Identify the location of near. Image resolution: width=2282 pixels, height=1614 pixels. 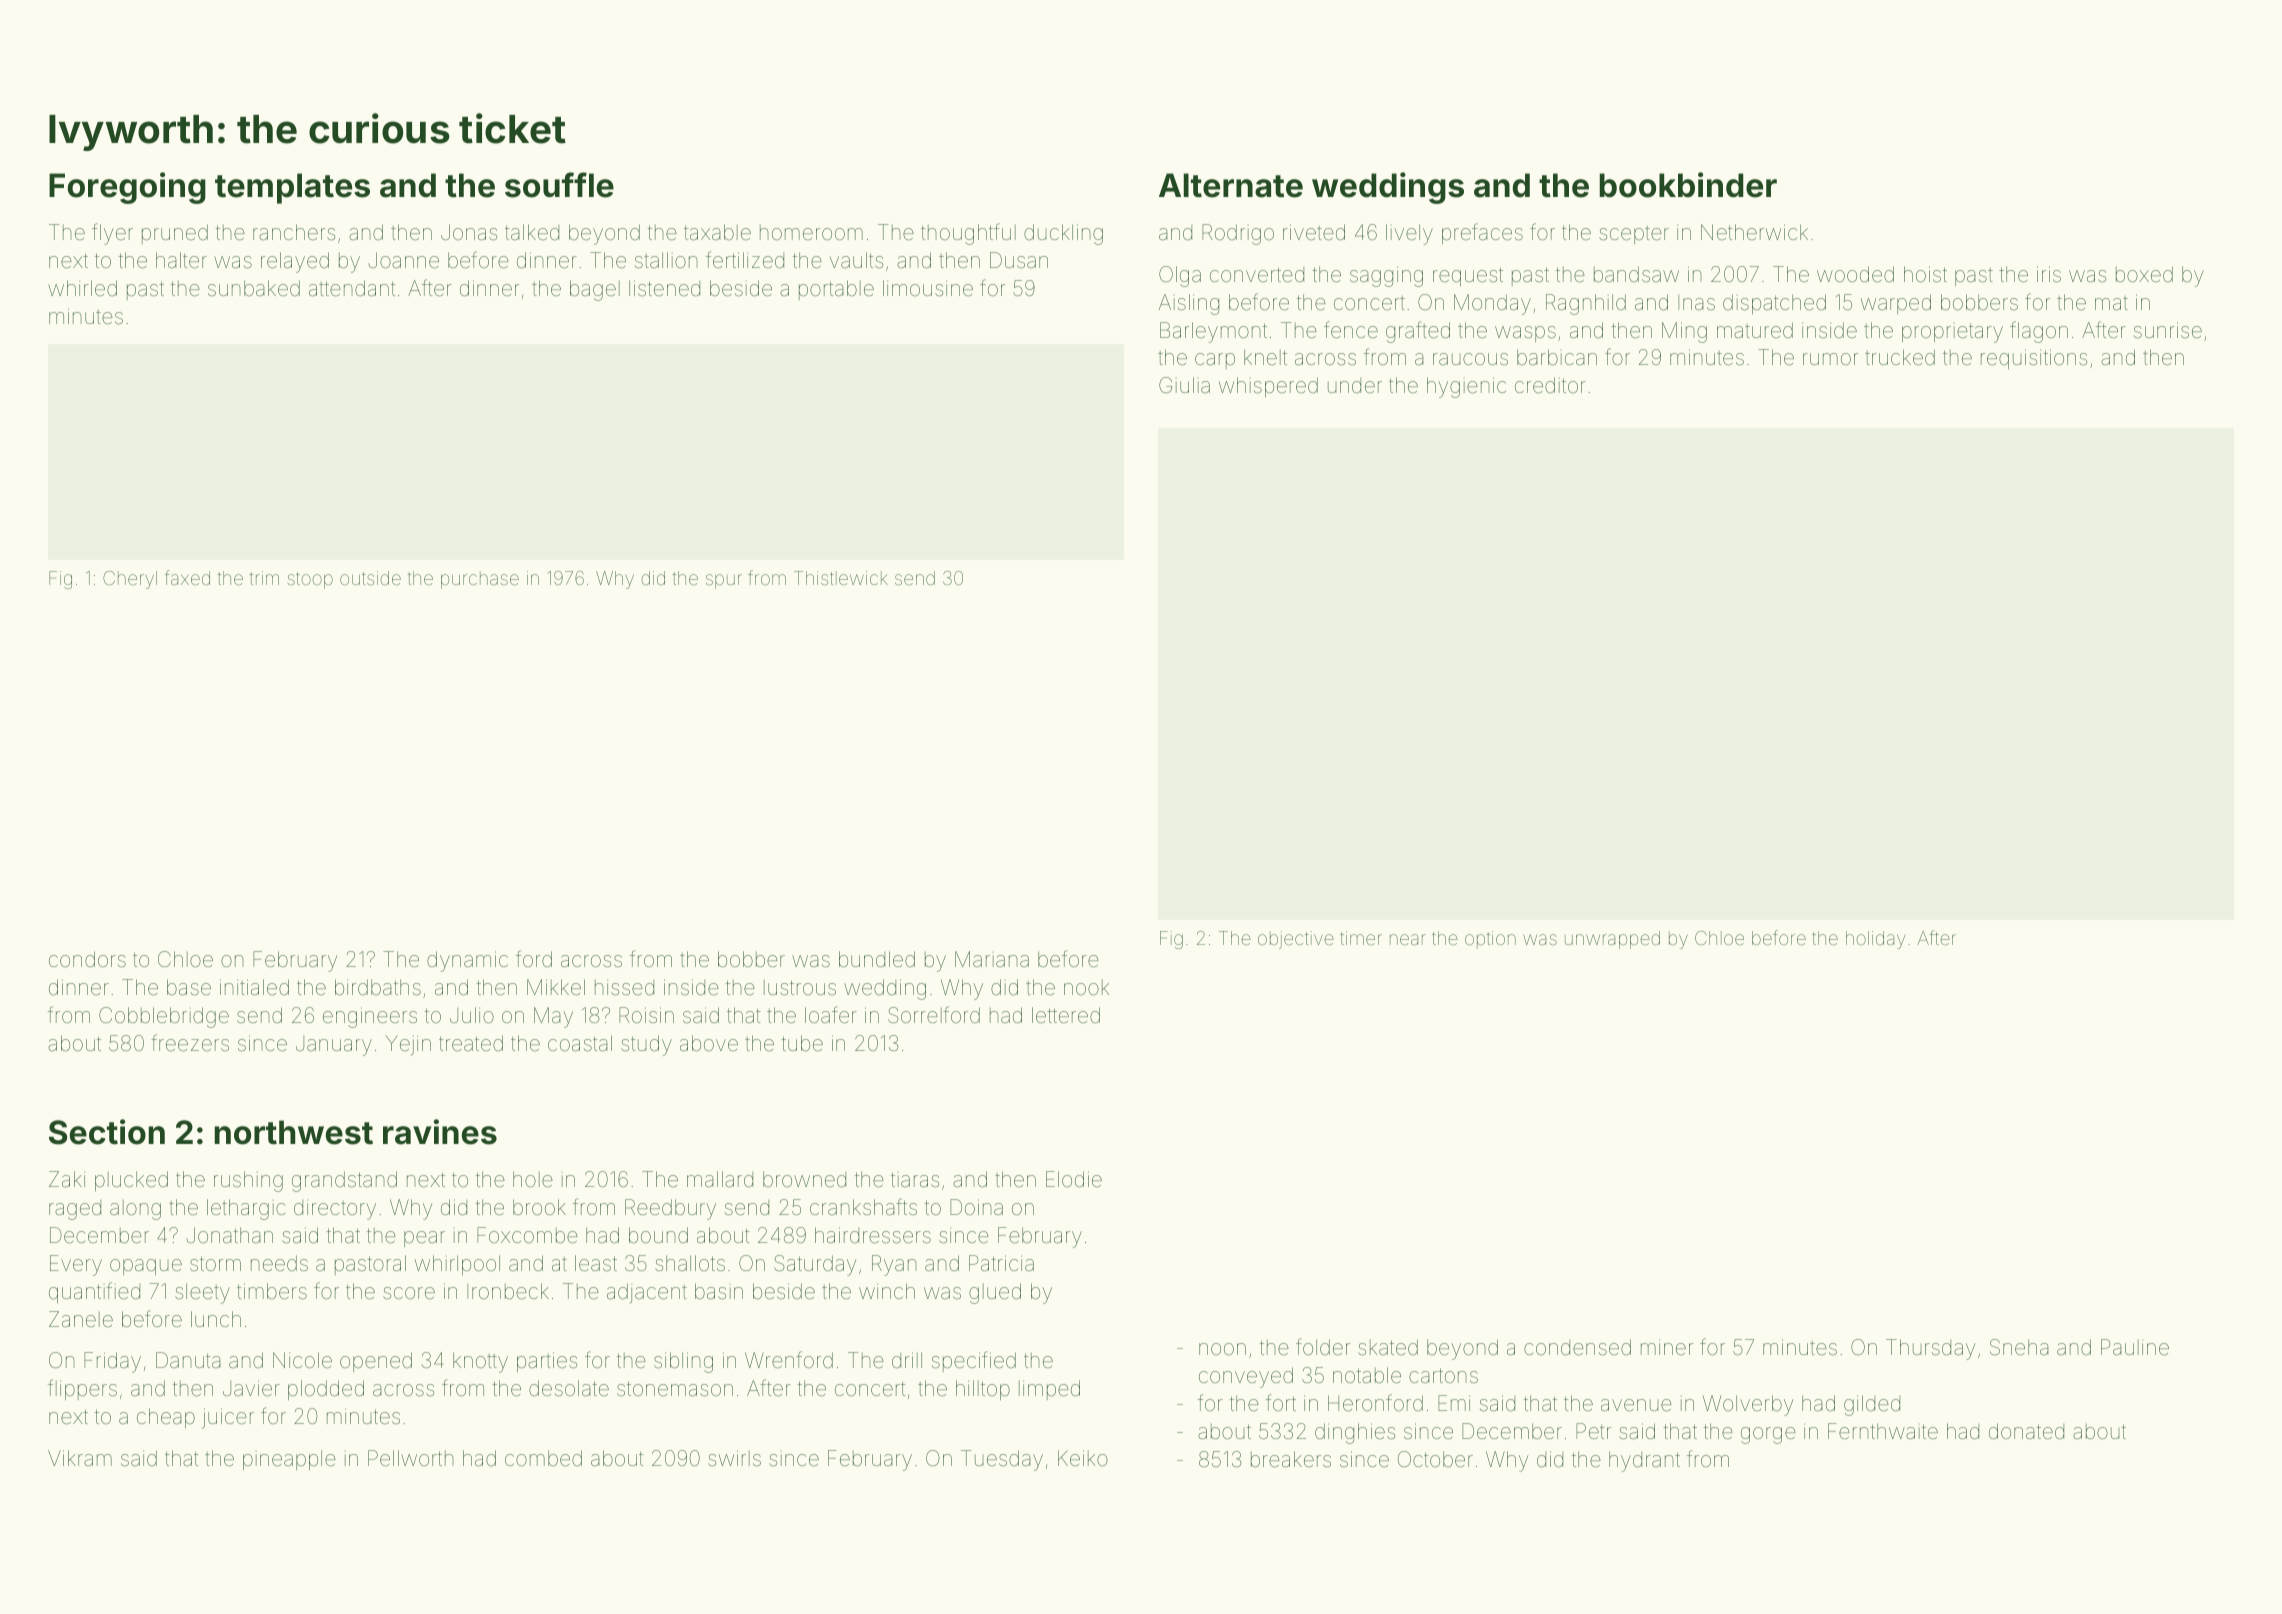
(1408, 939).
